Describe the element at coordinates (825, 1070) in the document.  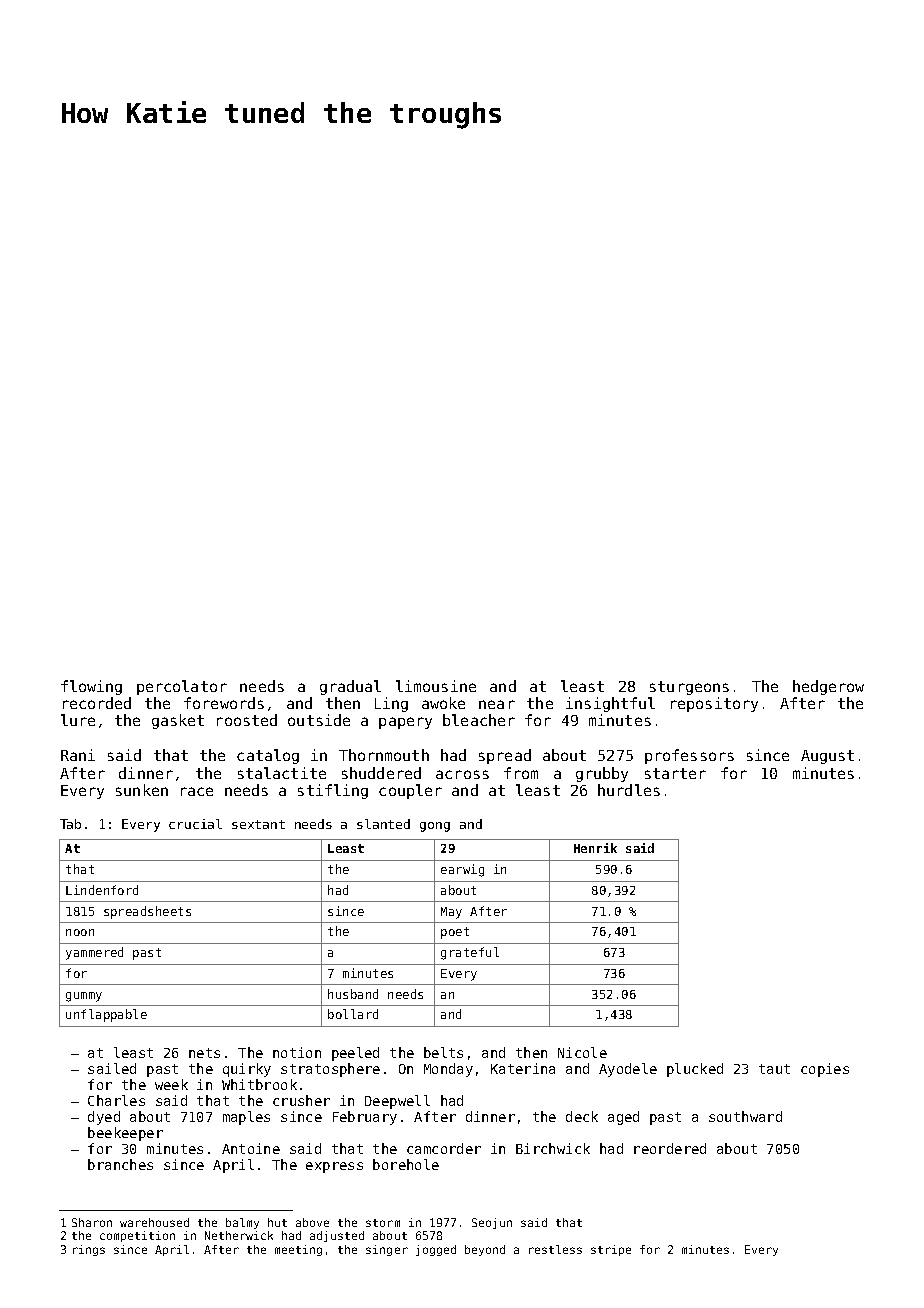
I see `copies` at that location.
